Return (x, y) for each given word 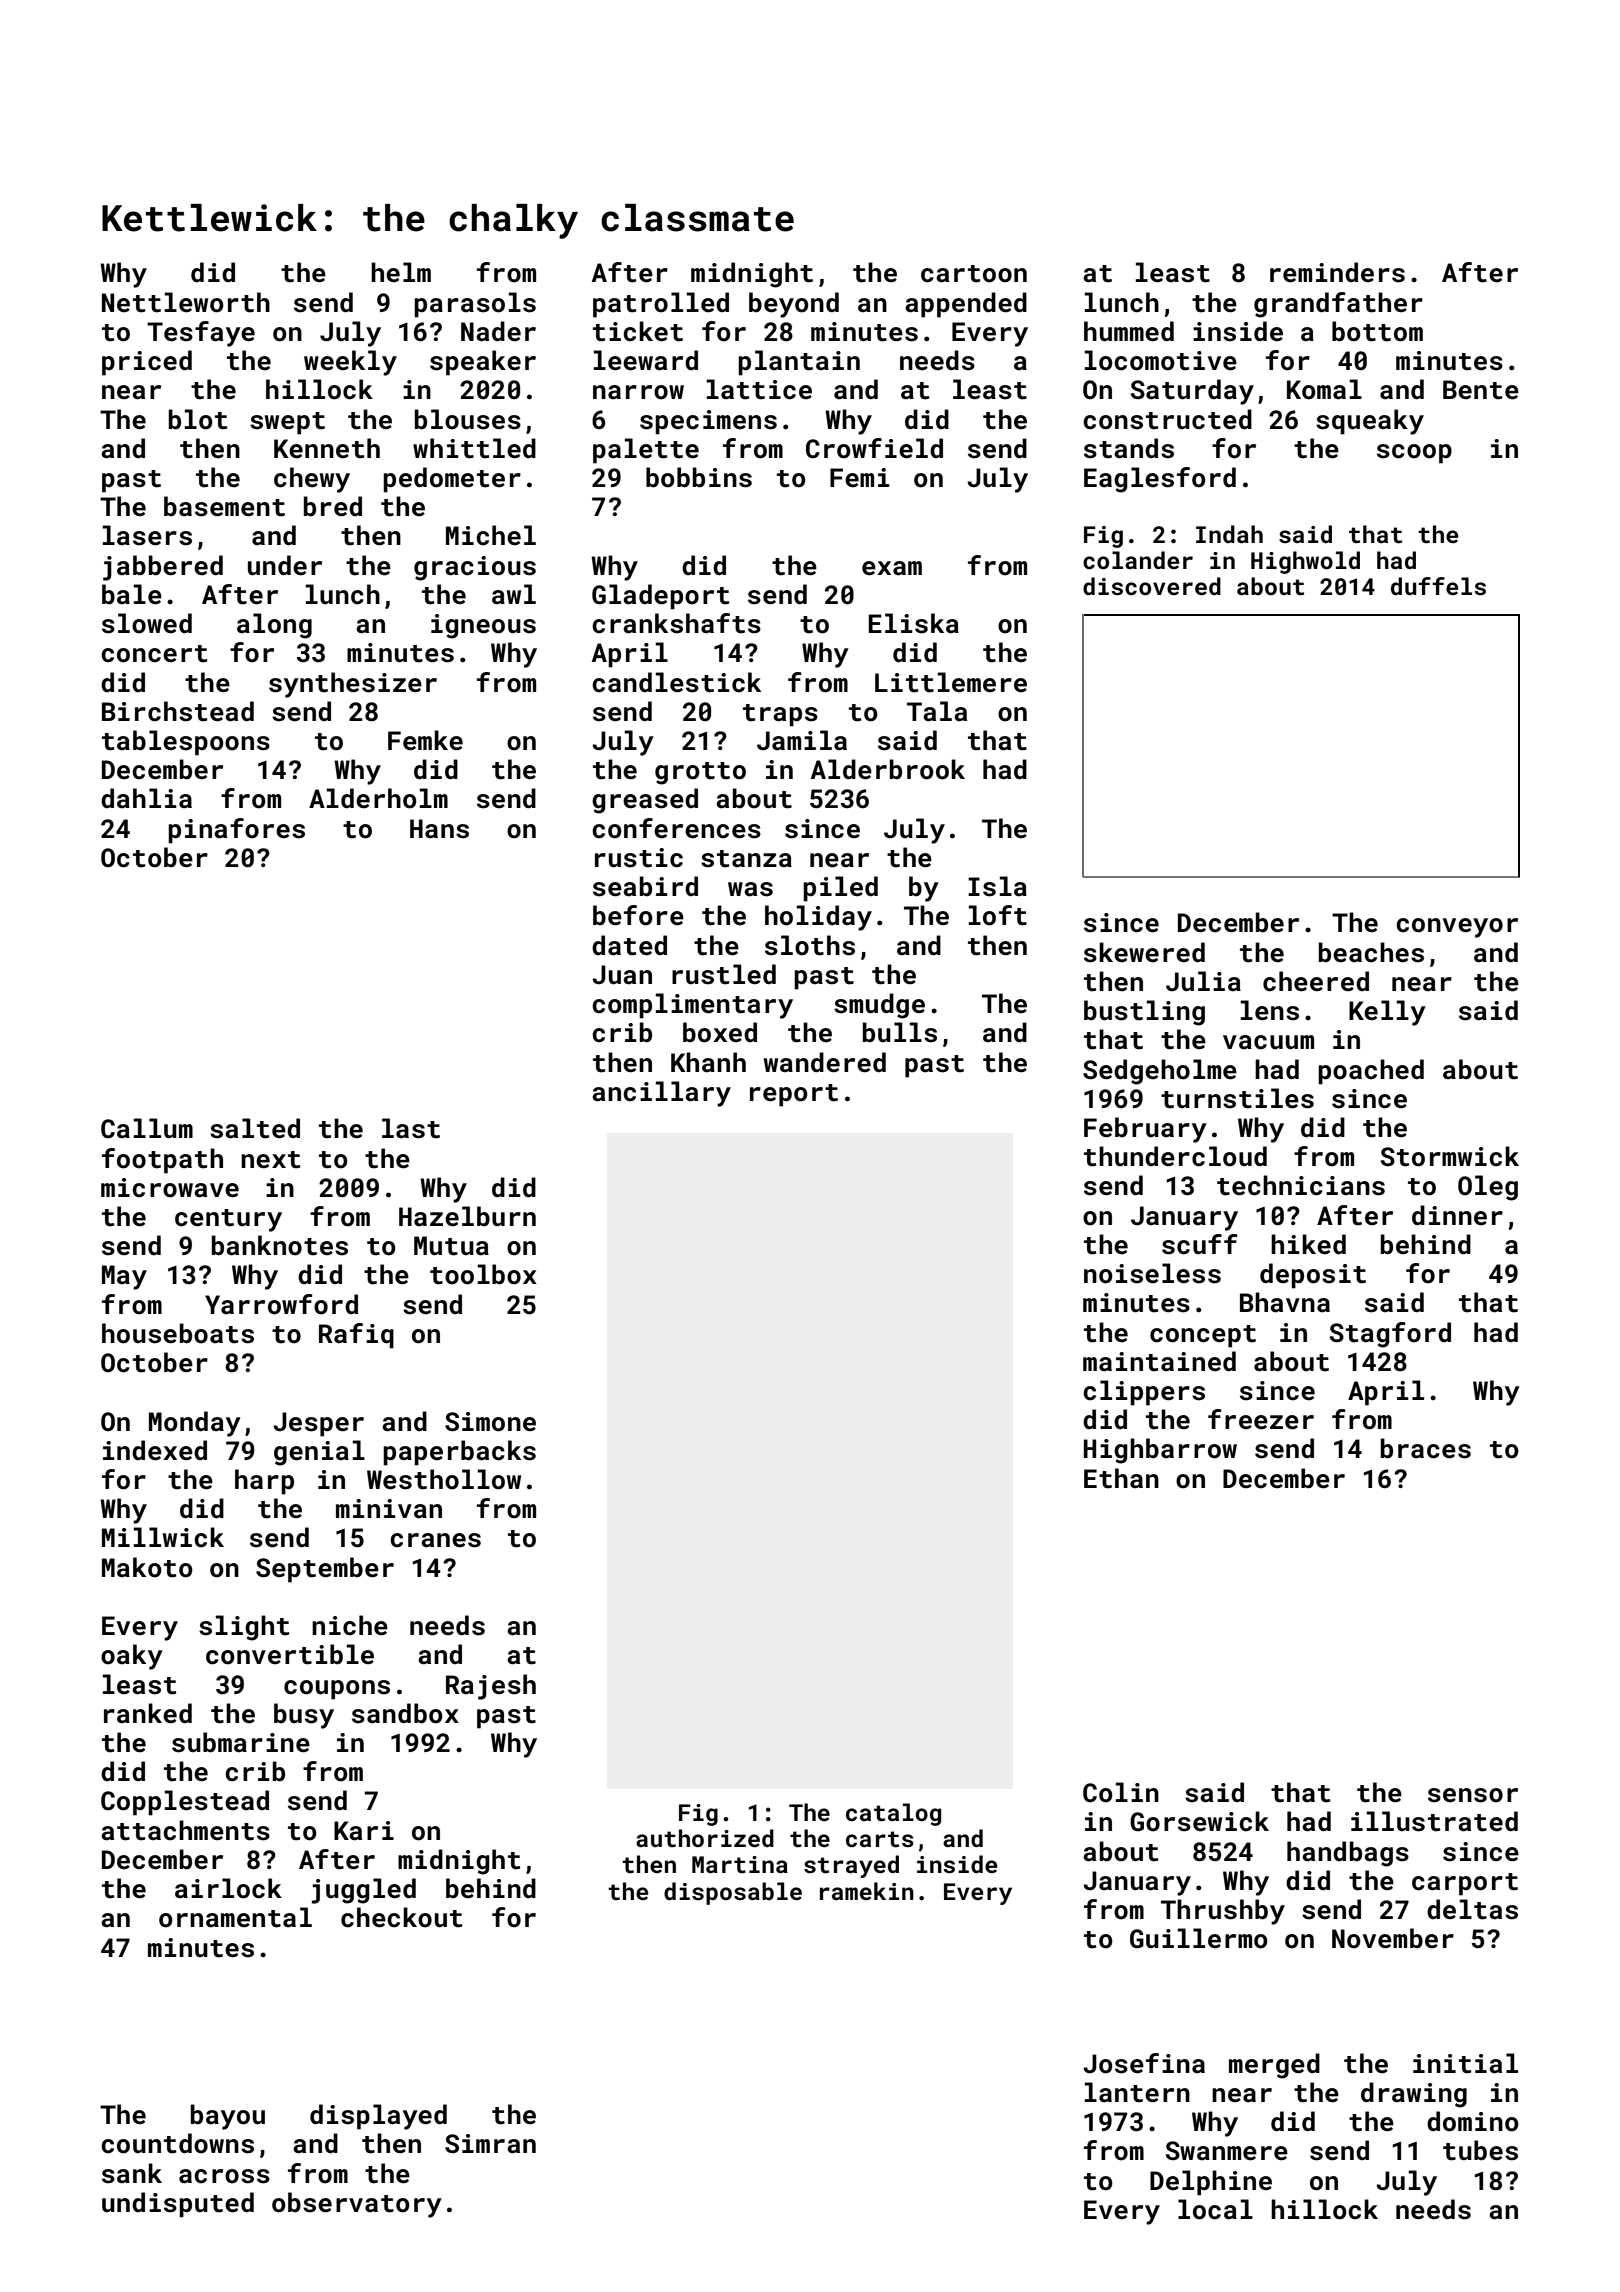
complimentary (692, 1006)
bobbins (699, 477)
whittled (474, 448)
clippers (1144, 1393)
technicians (1301, 1185)
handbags (1348, 1854)
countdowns (177, 2143)
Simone (490, 1422)
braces (1426, 1448)
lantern (1137, 2092)
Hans (439, 829)
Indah (1229, 534)
